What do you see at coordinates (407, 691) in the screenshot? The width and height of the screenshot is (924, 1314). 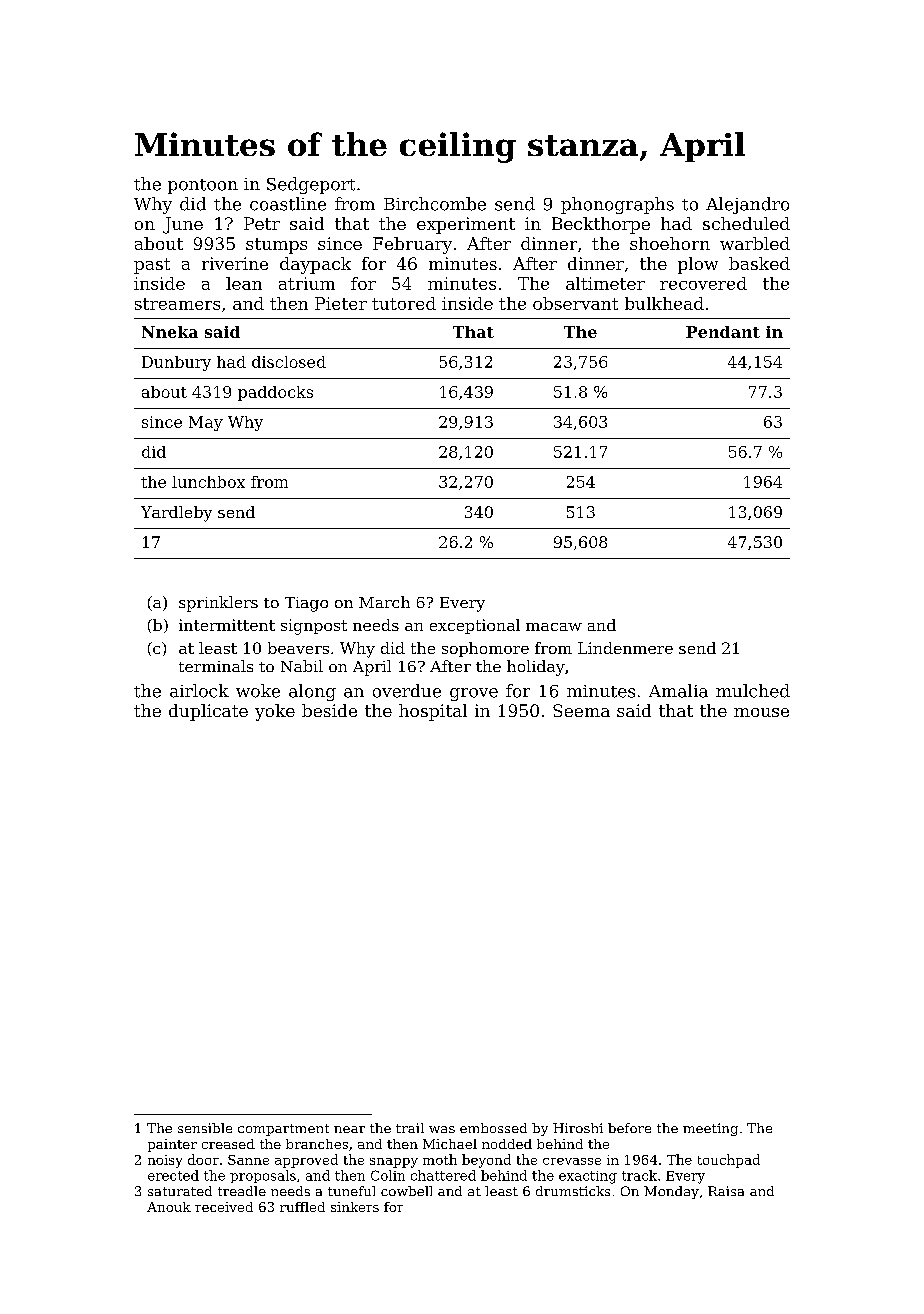 I see `overdue` at bounding box center [407, 691].
